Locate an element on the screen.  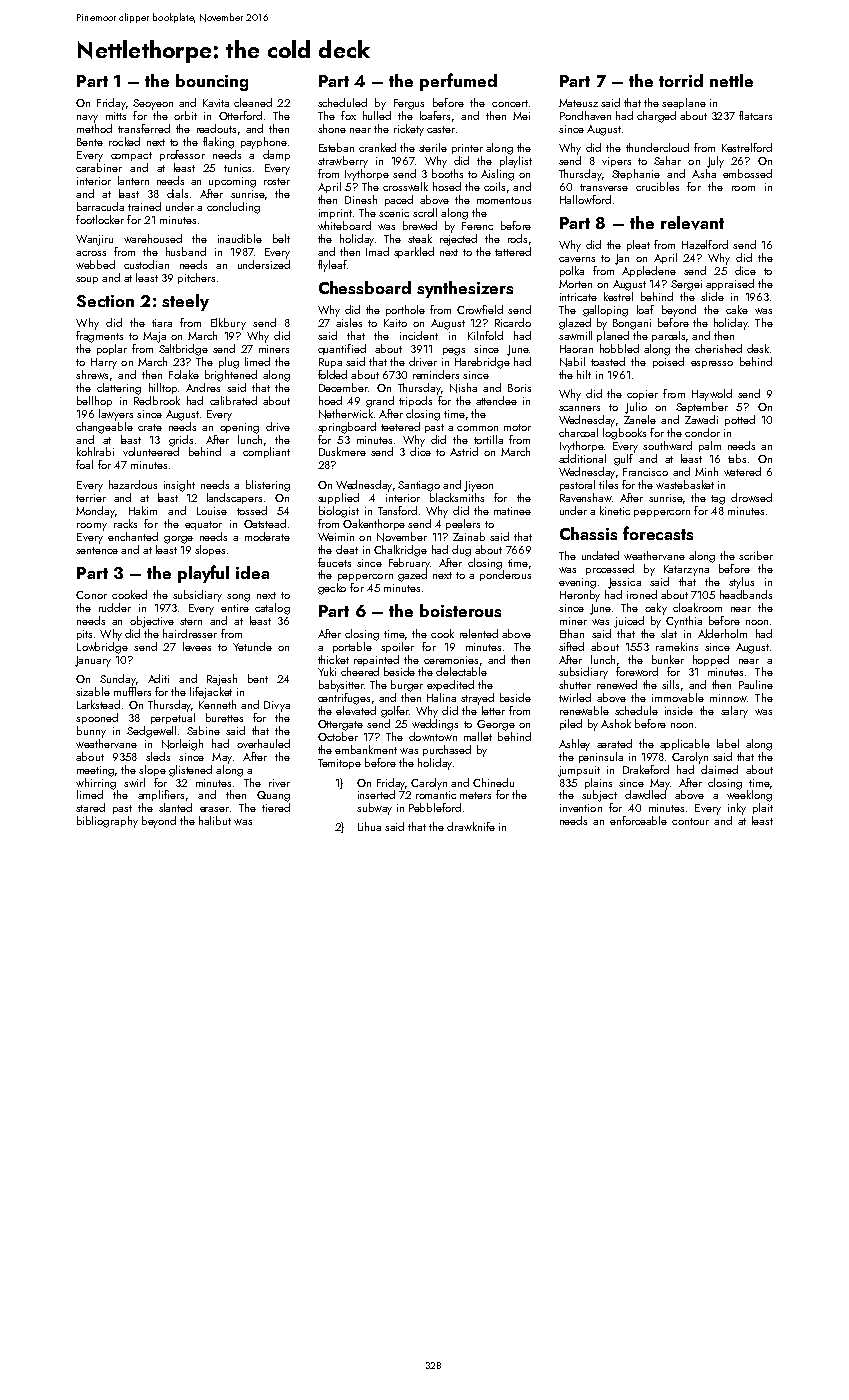
barracuda is located at coordinates (100, 206).
